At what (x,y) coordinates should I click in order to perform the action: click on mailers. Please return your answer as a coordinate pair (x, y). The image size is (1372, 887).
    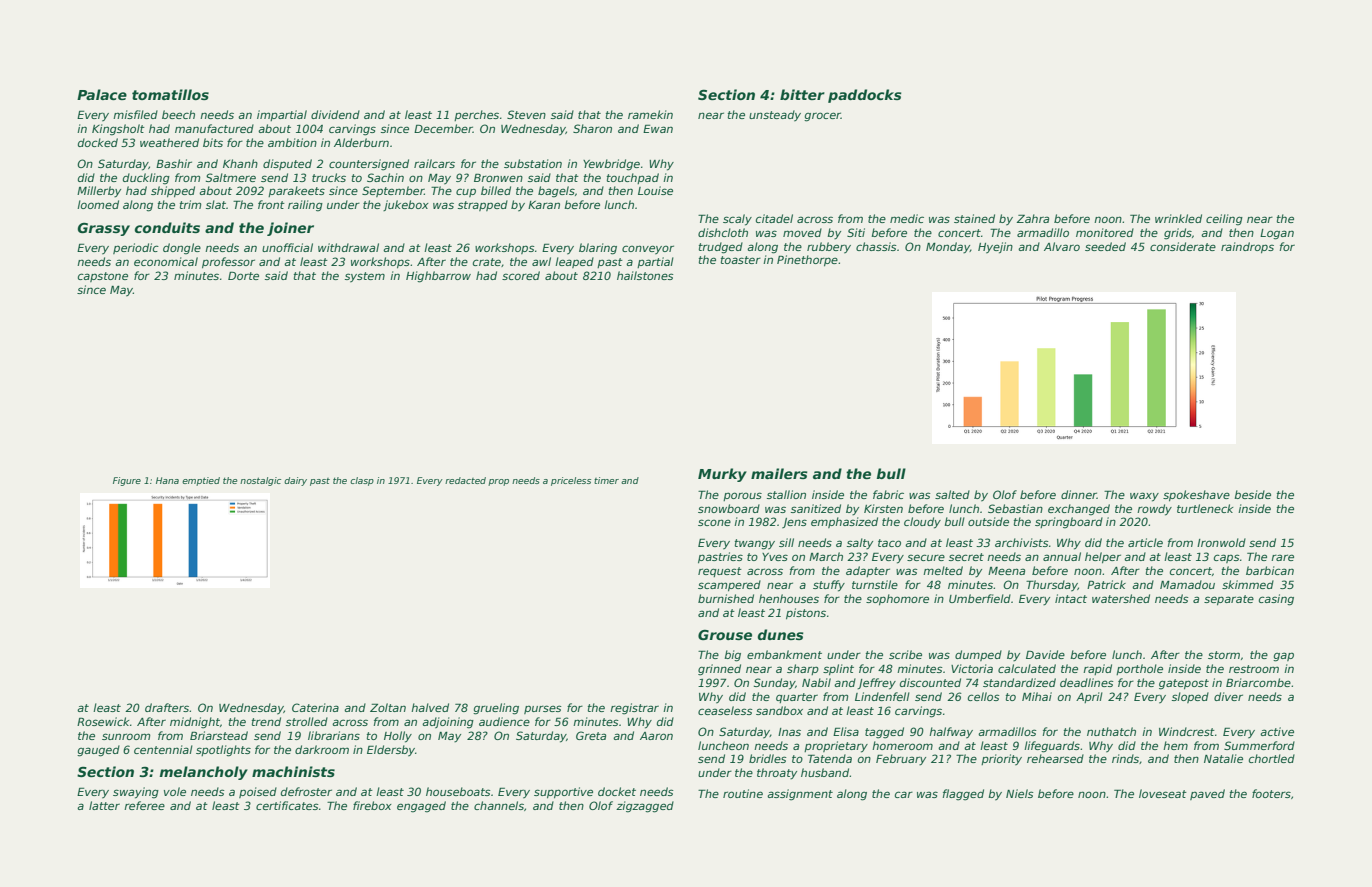
    Looking at the image, I should click on (779, 473).
